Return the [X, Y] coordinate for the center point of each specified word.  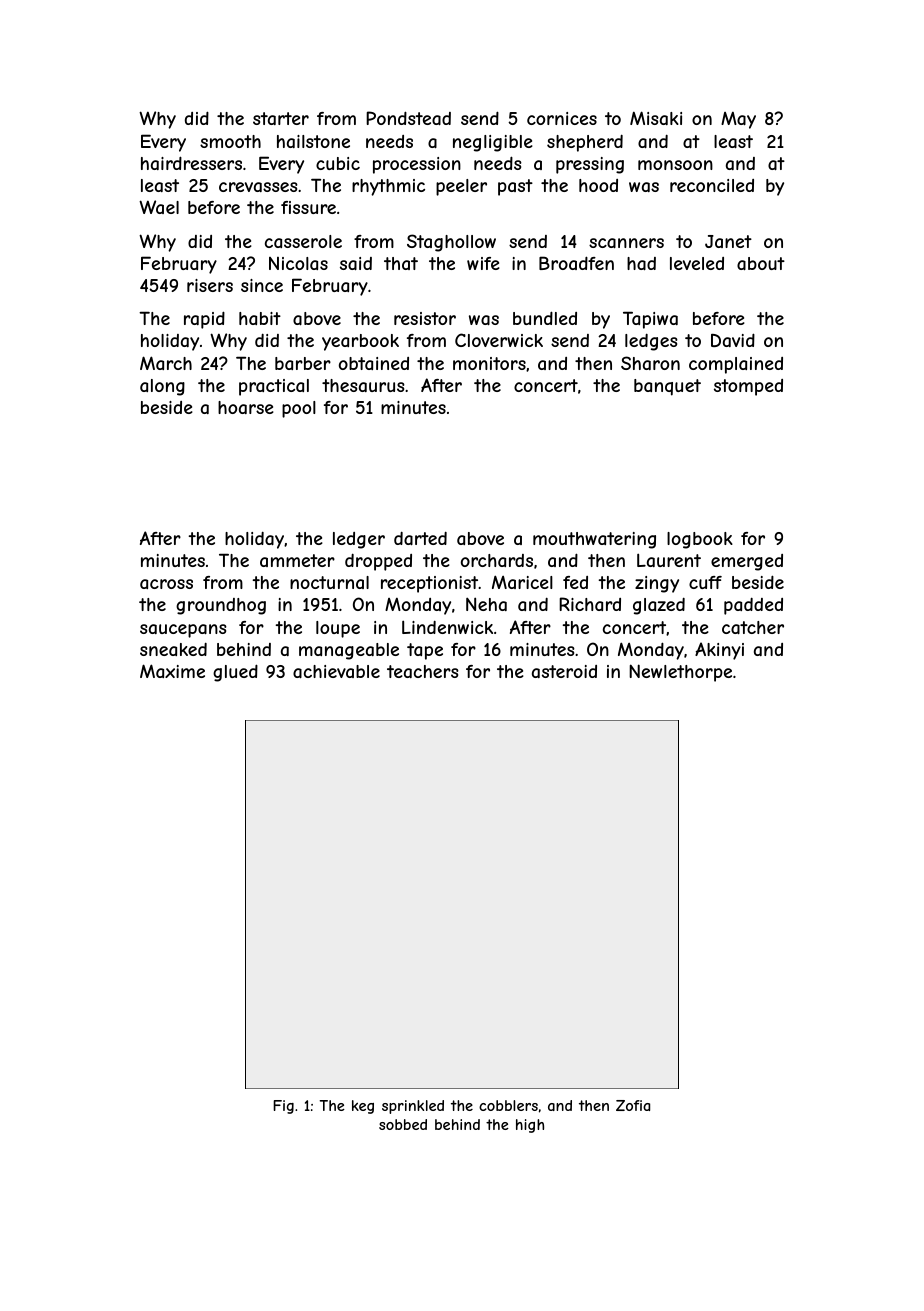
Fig [283, 1107]
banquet [667, 387]
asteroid [564, 671]
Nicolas [298, 263]
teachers [423, 671]
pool [299, 409]
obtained [374, 363]
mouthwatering [594, 540]
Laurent [669, 560]
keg [363, 1107]
